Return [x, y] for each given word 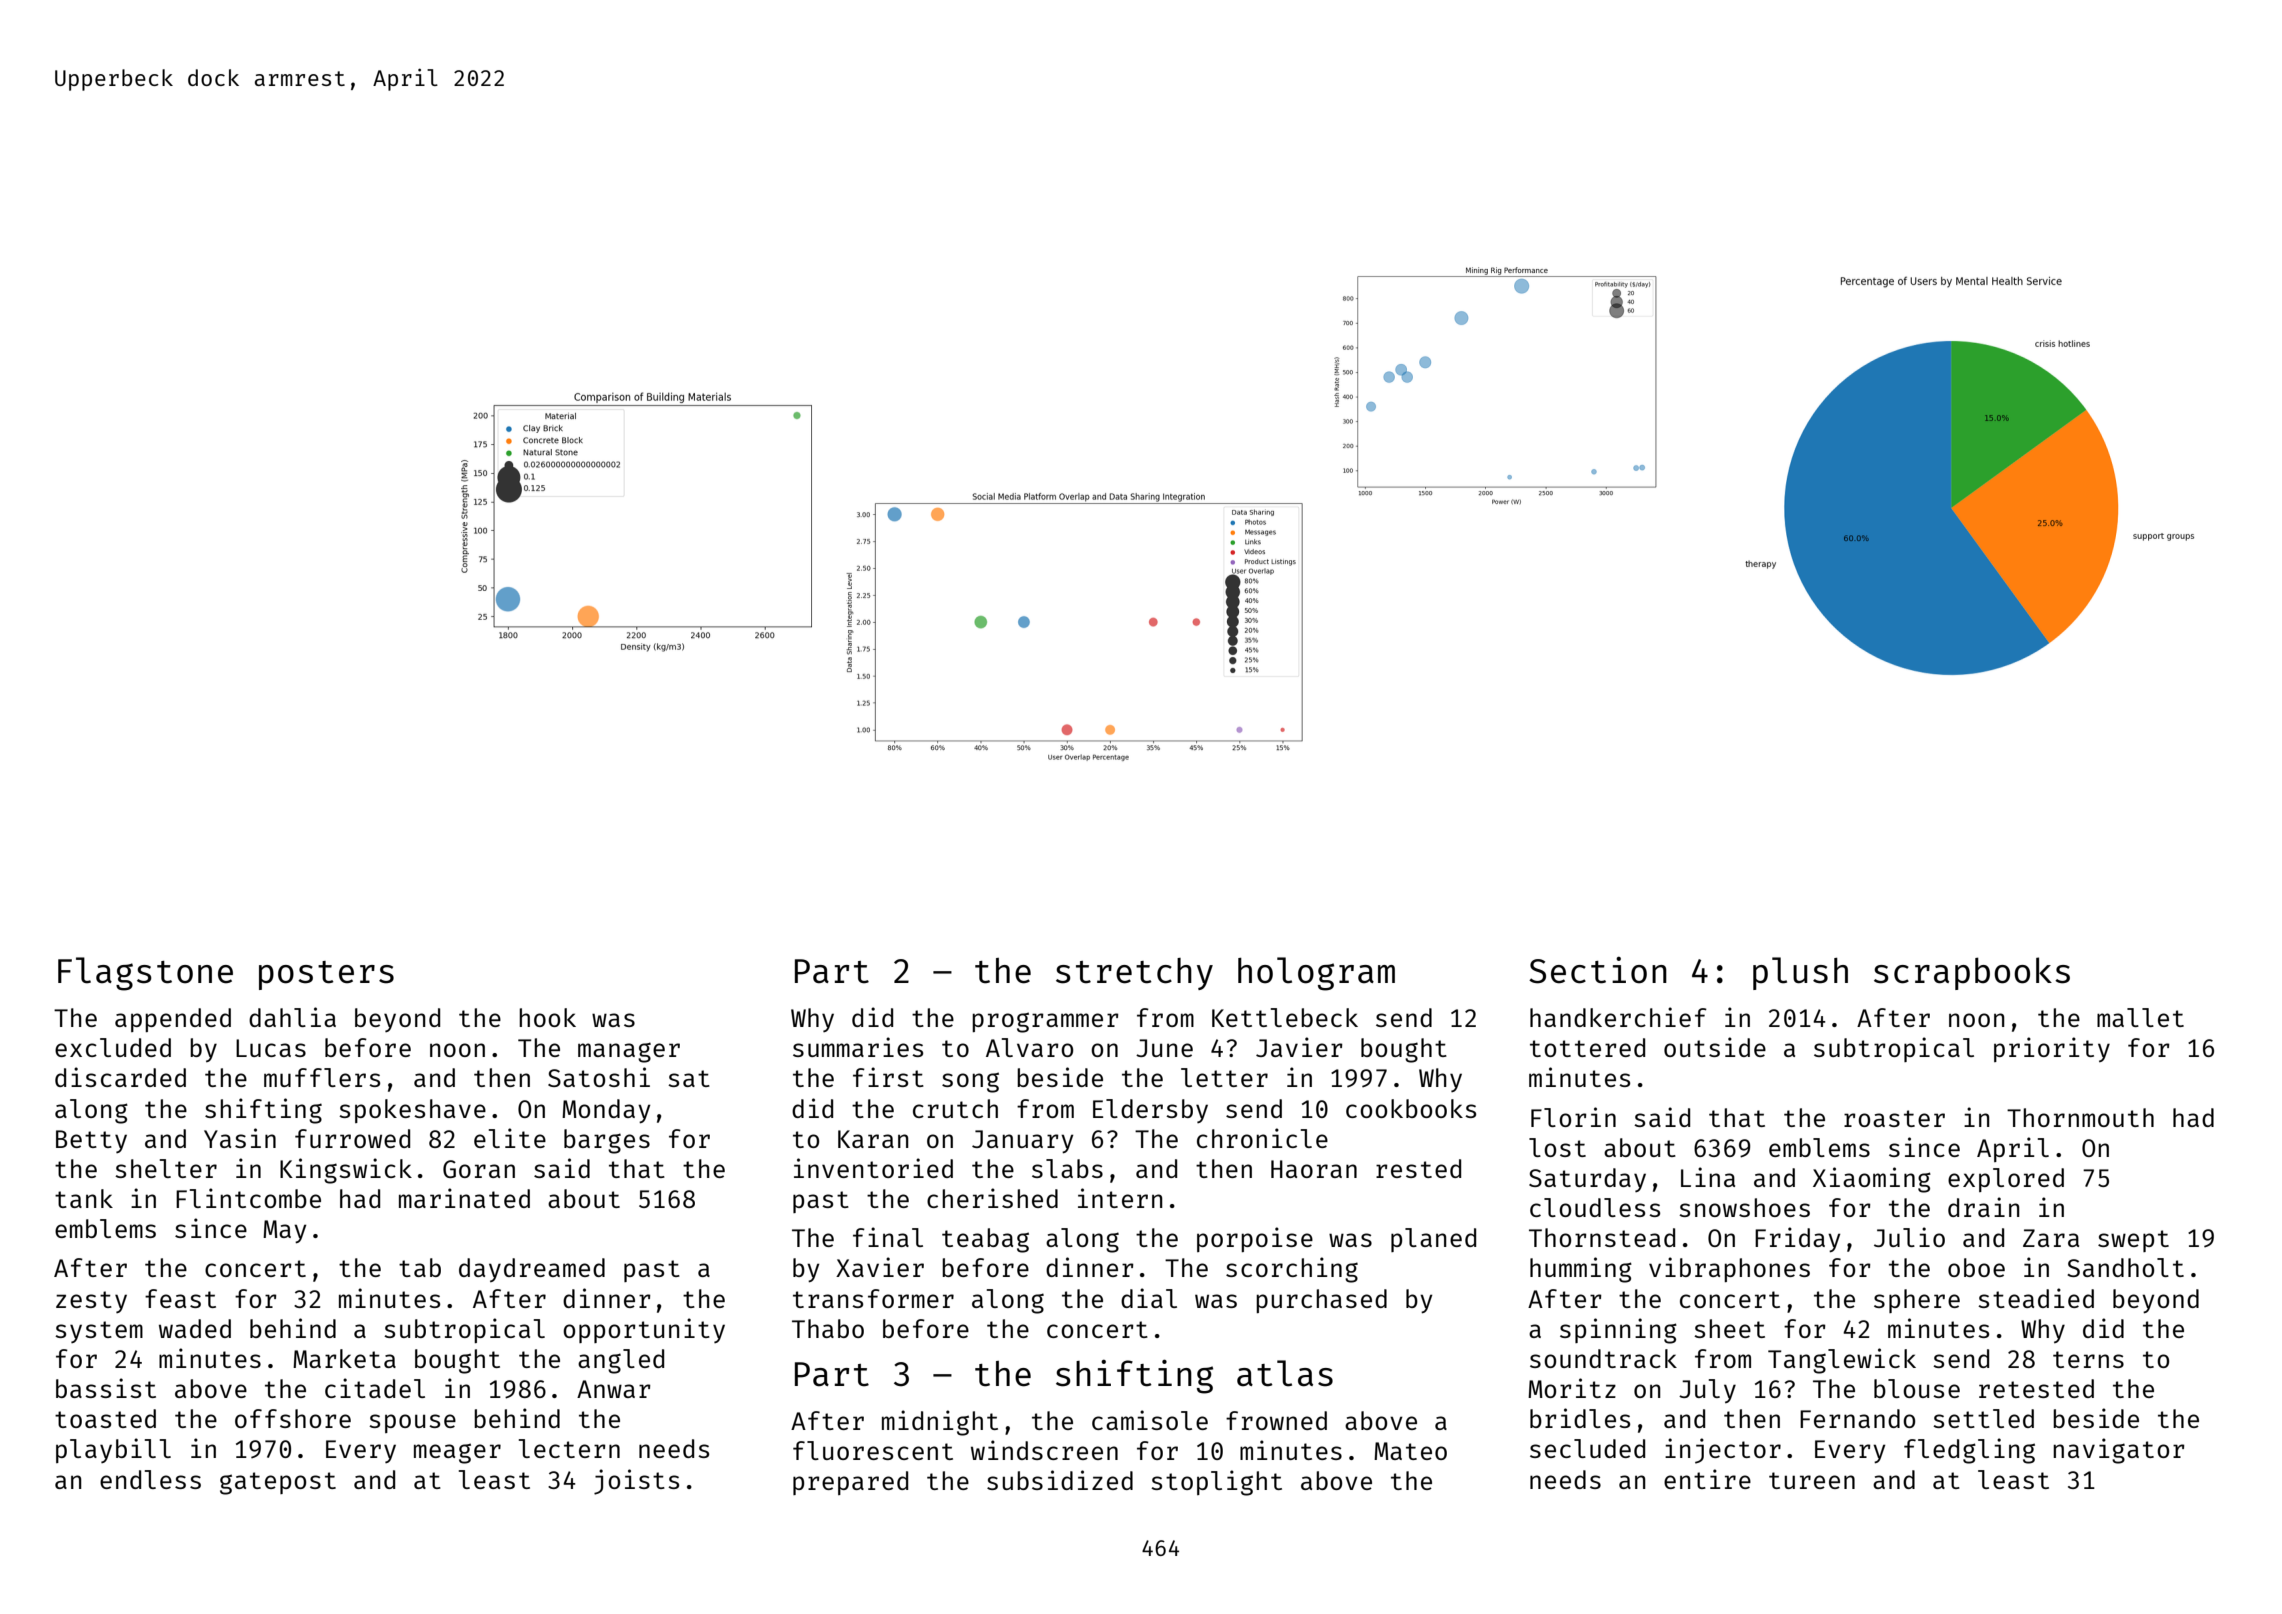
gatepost [278, 1483]
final [888, 1237]
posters [326, 975]
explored [2006, 1180]
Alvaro [1029, 1047]
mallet [2140, 1017]
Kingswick [346, 1171]
